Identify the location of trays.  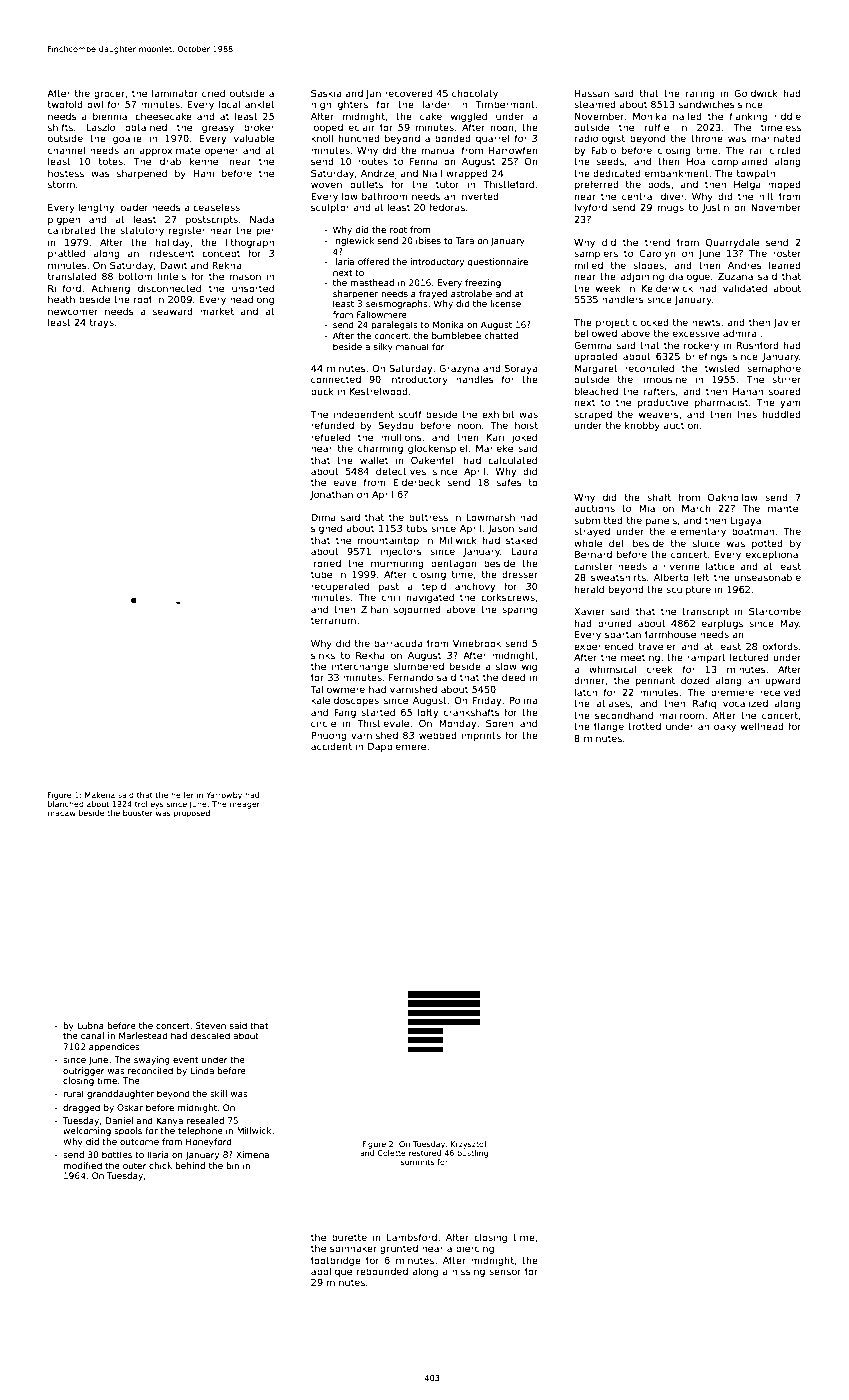
(102, 323).
